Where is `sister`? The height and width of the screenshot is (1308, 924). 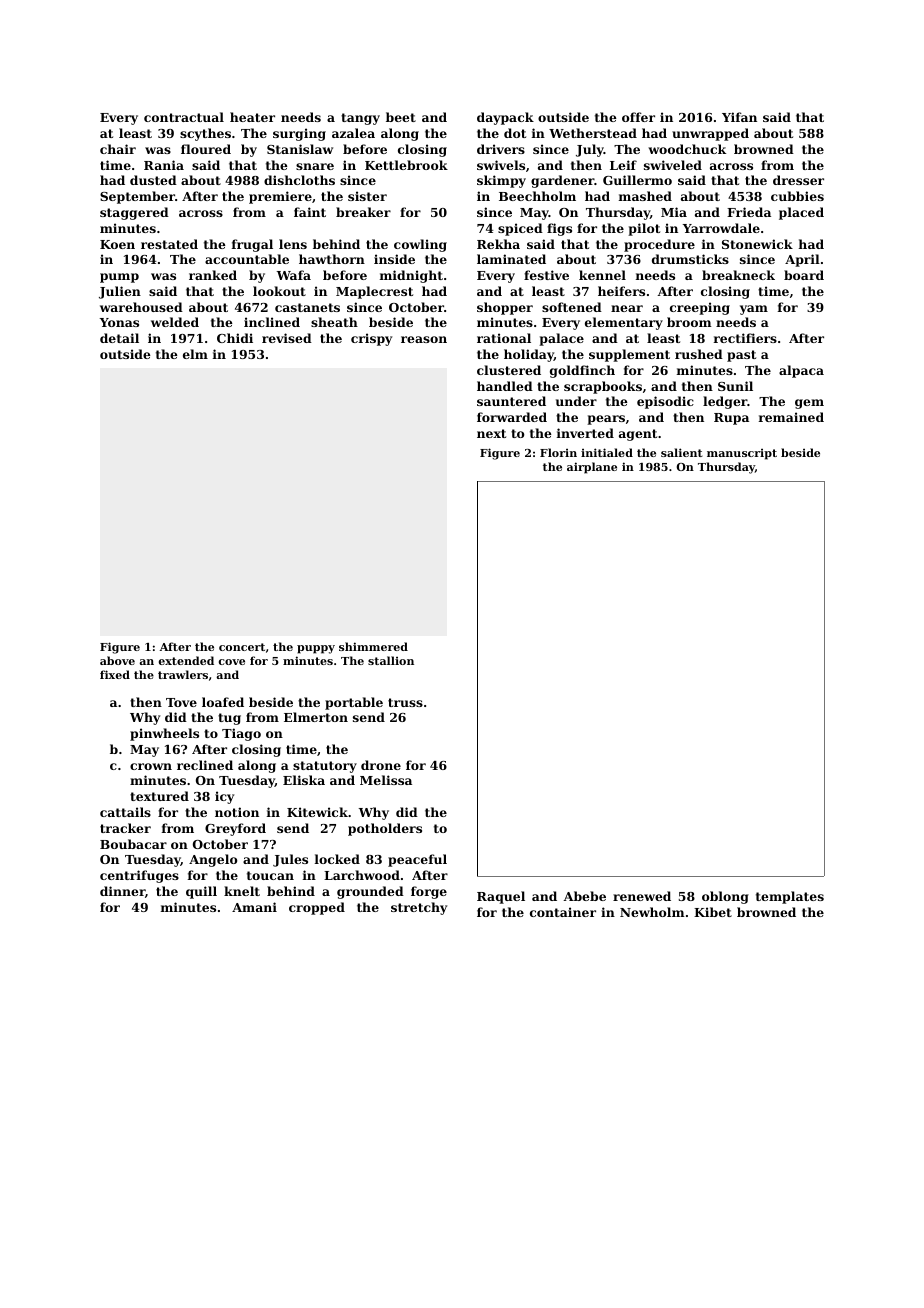
sister is located at coordinates (367, 196).
